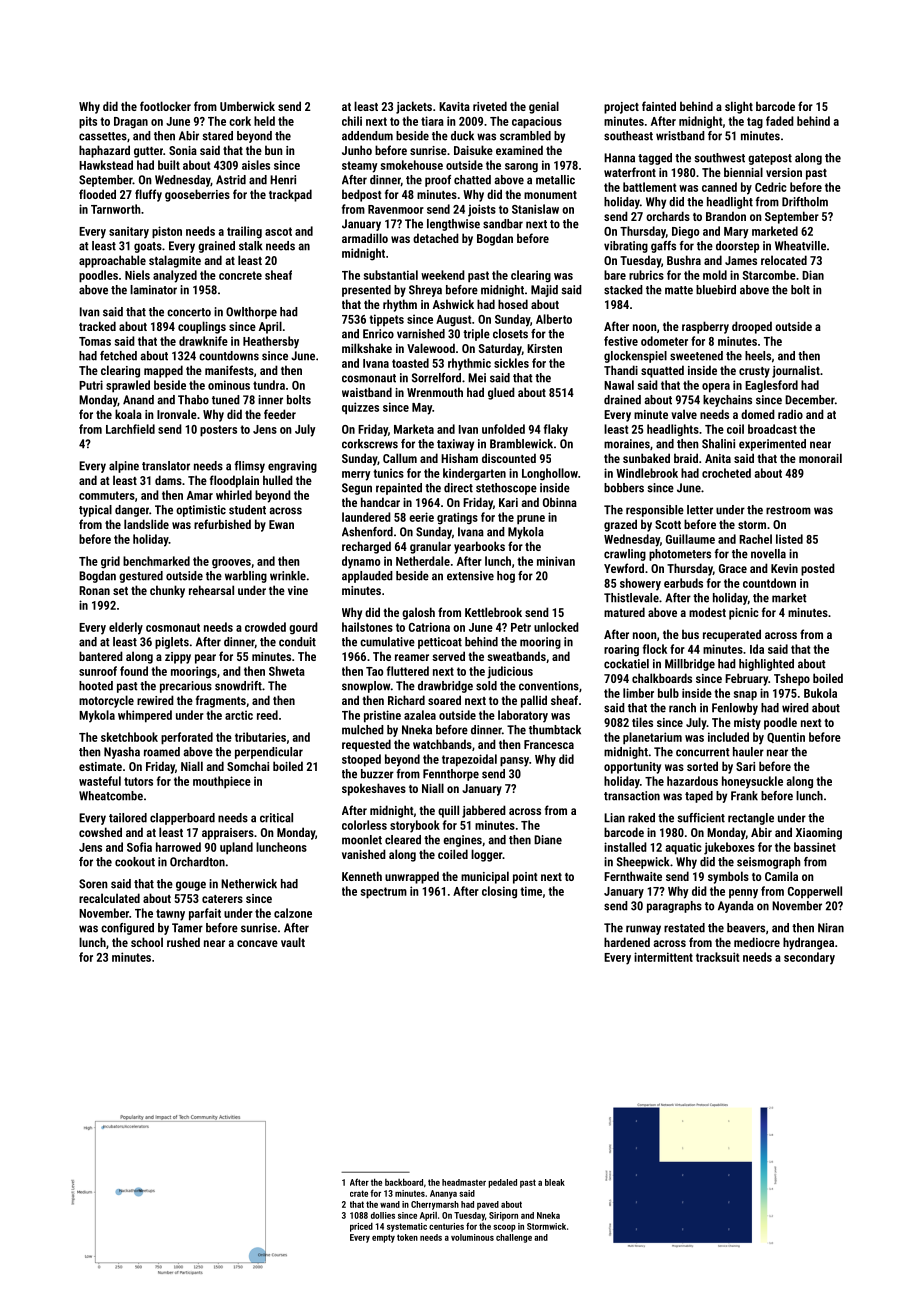 Image resolution: width=924 pixels, height=1308 pixels. I want to click on ascot, so click(278, 231).
